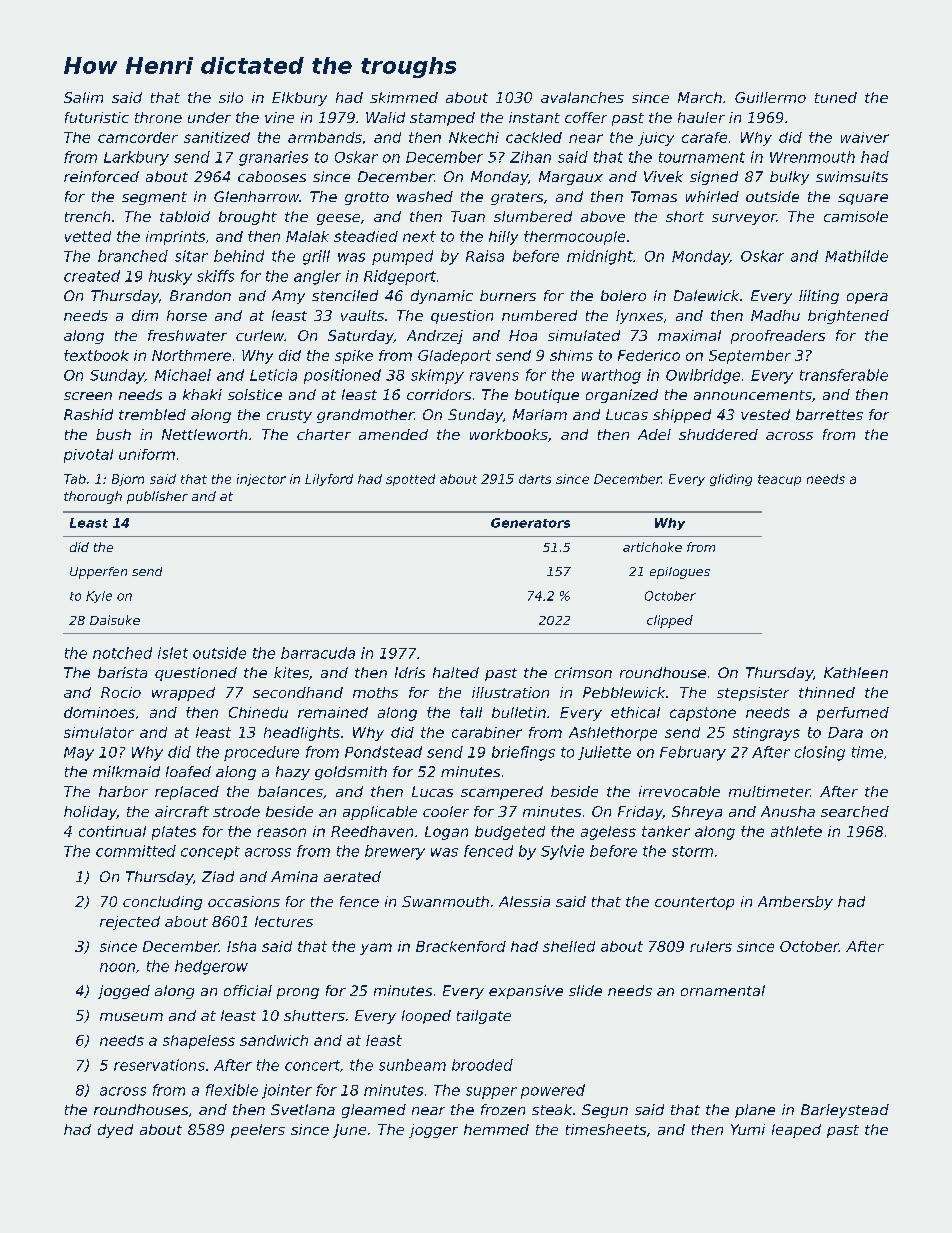 The height and width of the screenshot is (1233, 952). What do you see at coordinates (523, 753) in the screenshot?
I see `briefings` at bounding box center [523, 753].
